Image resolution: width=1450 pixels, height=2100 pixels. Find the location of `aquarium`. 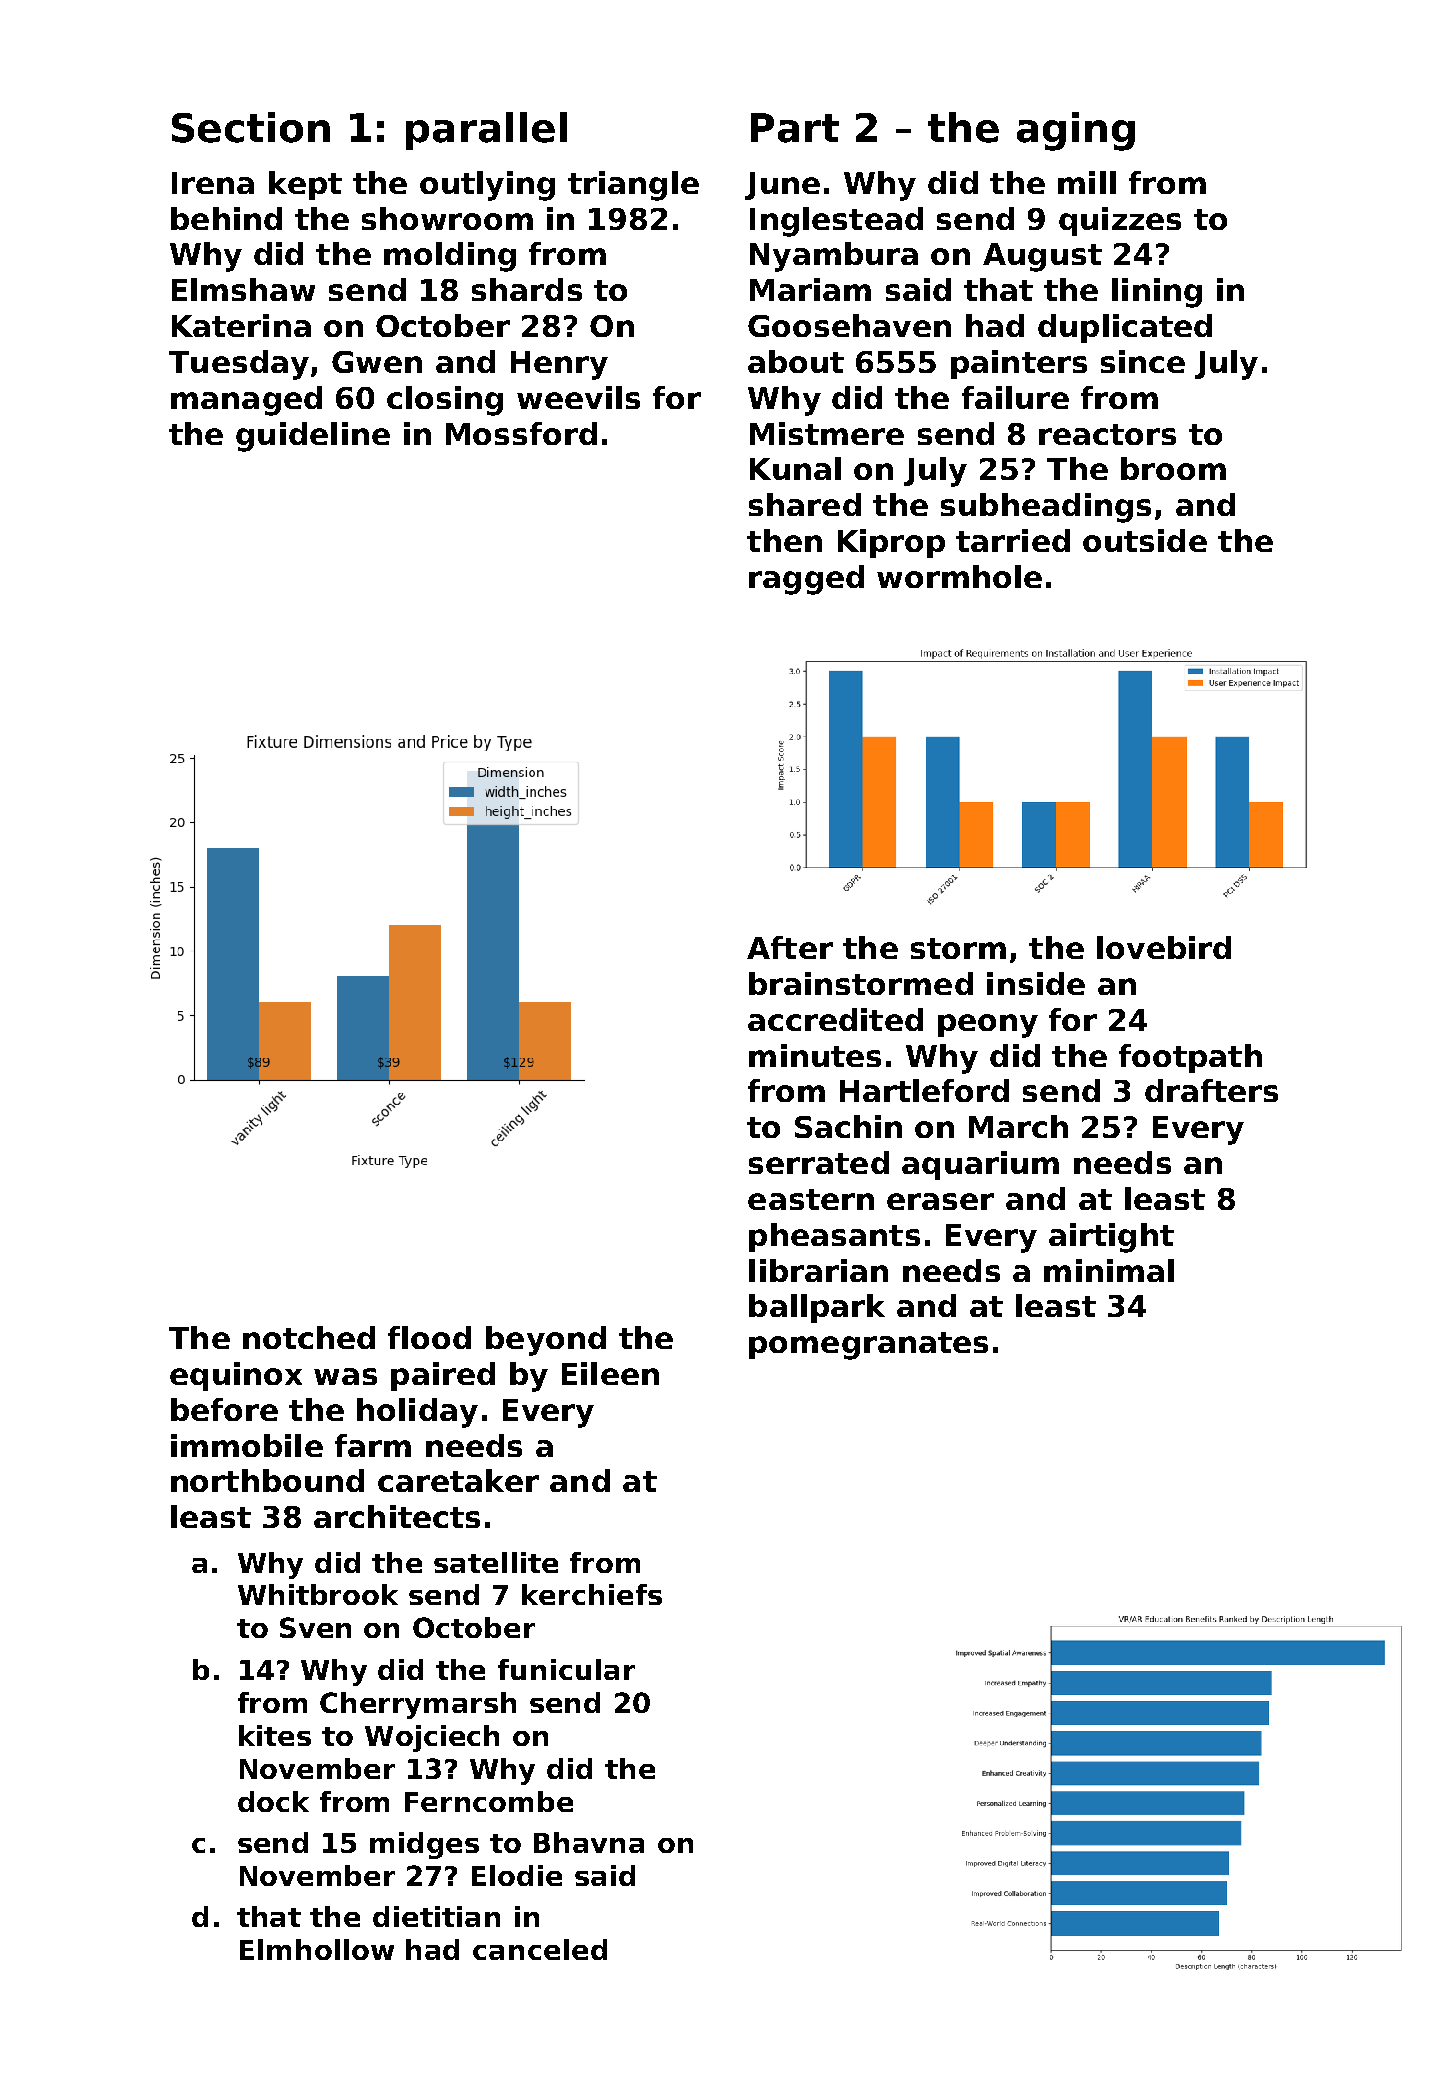

aquarium is located at coordinates (980, 1165).
